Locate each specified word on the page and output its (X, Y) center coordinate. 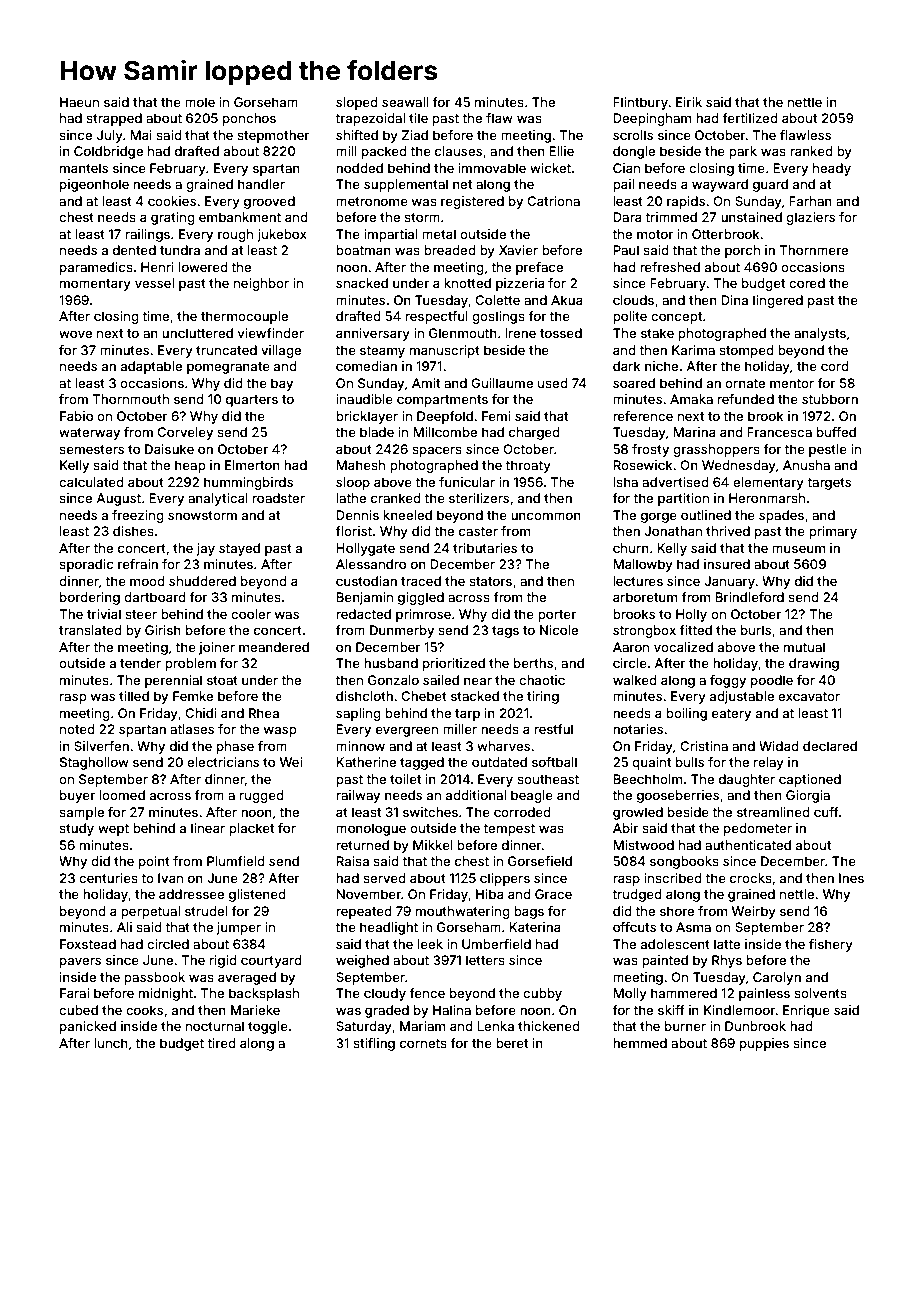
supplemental (406, 185)
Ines (851, 878)
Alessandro (371, 564)
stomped (746, 351)
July (110, 136)
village (281, 351)
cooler (251, 614)
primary (833, 532)
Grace (553, 894)
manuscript (445, 351)
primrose (423, 615)
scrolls (633, 135)
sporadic (86, 565)
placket (251, 829)
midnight (166, 994)
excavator (809, 696)
